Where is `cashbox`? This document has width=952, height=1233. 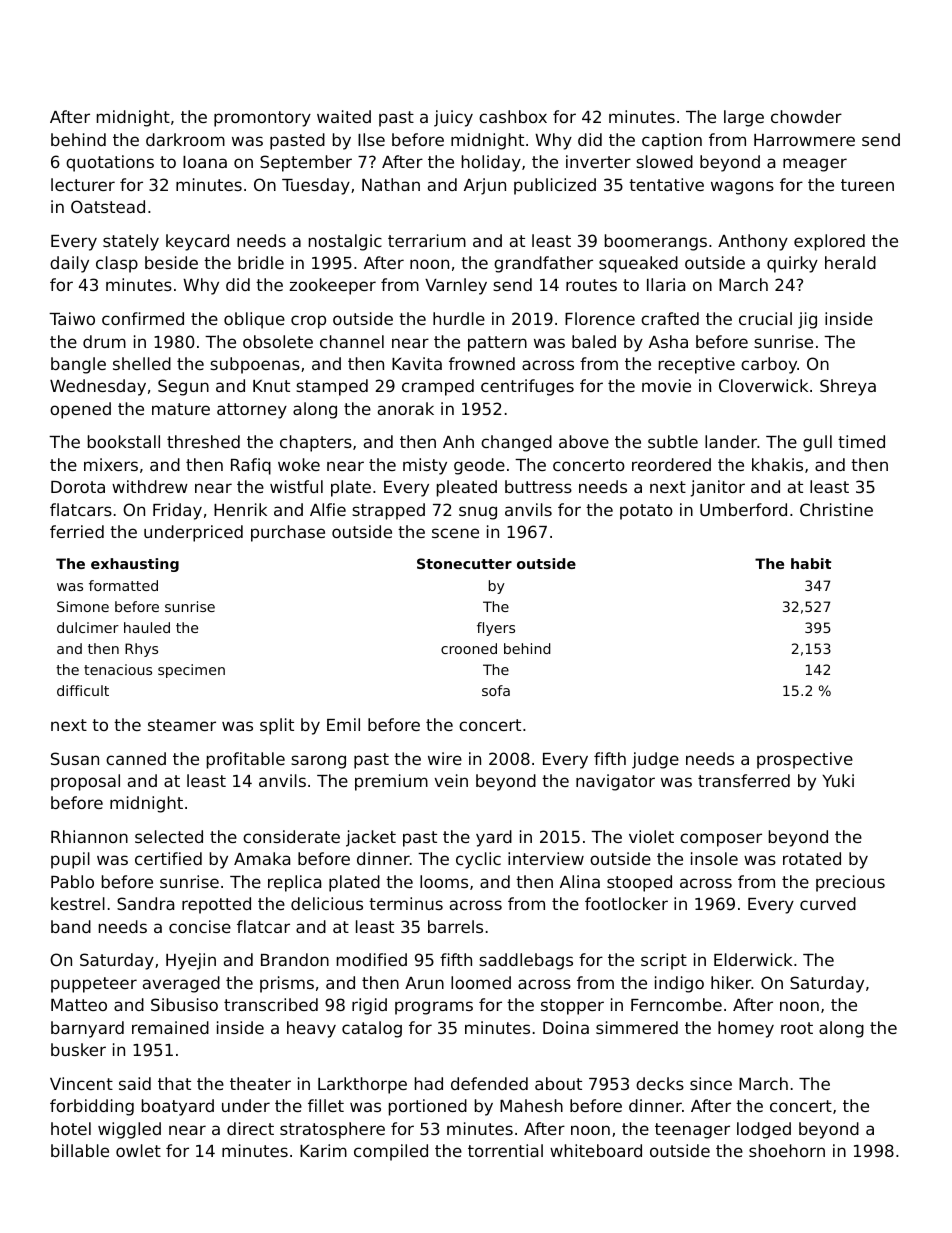
cashbox is located at coordinates (513, 116).
